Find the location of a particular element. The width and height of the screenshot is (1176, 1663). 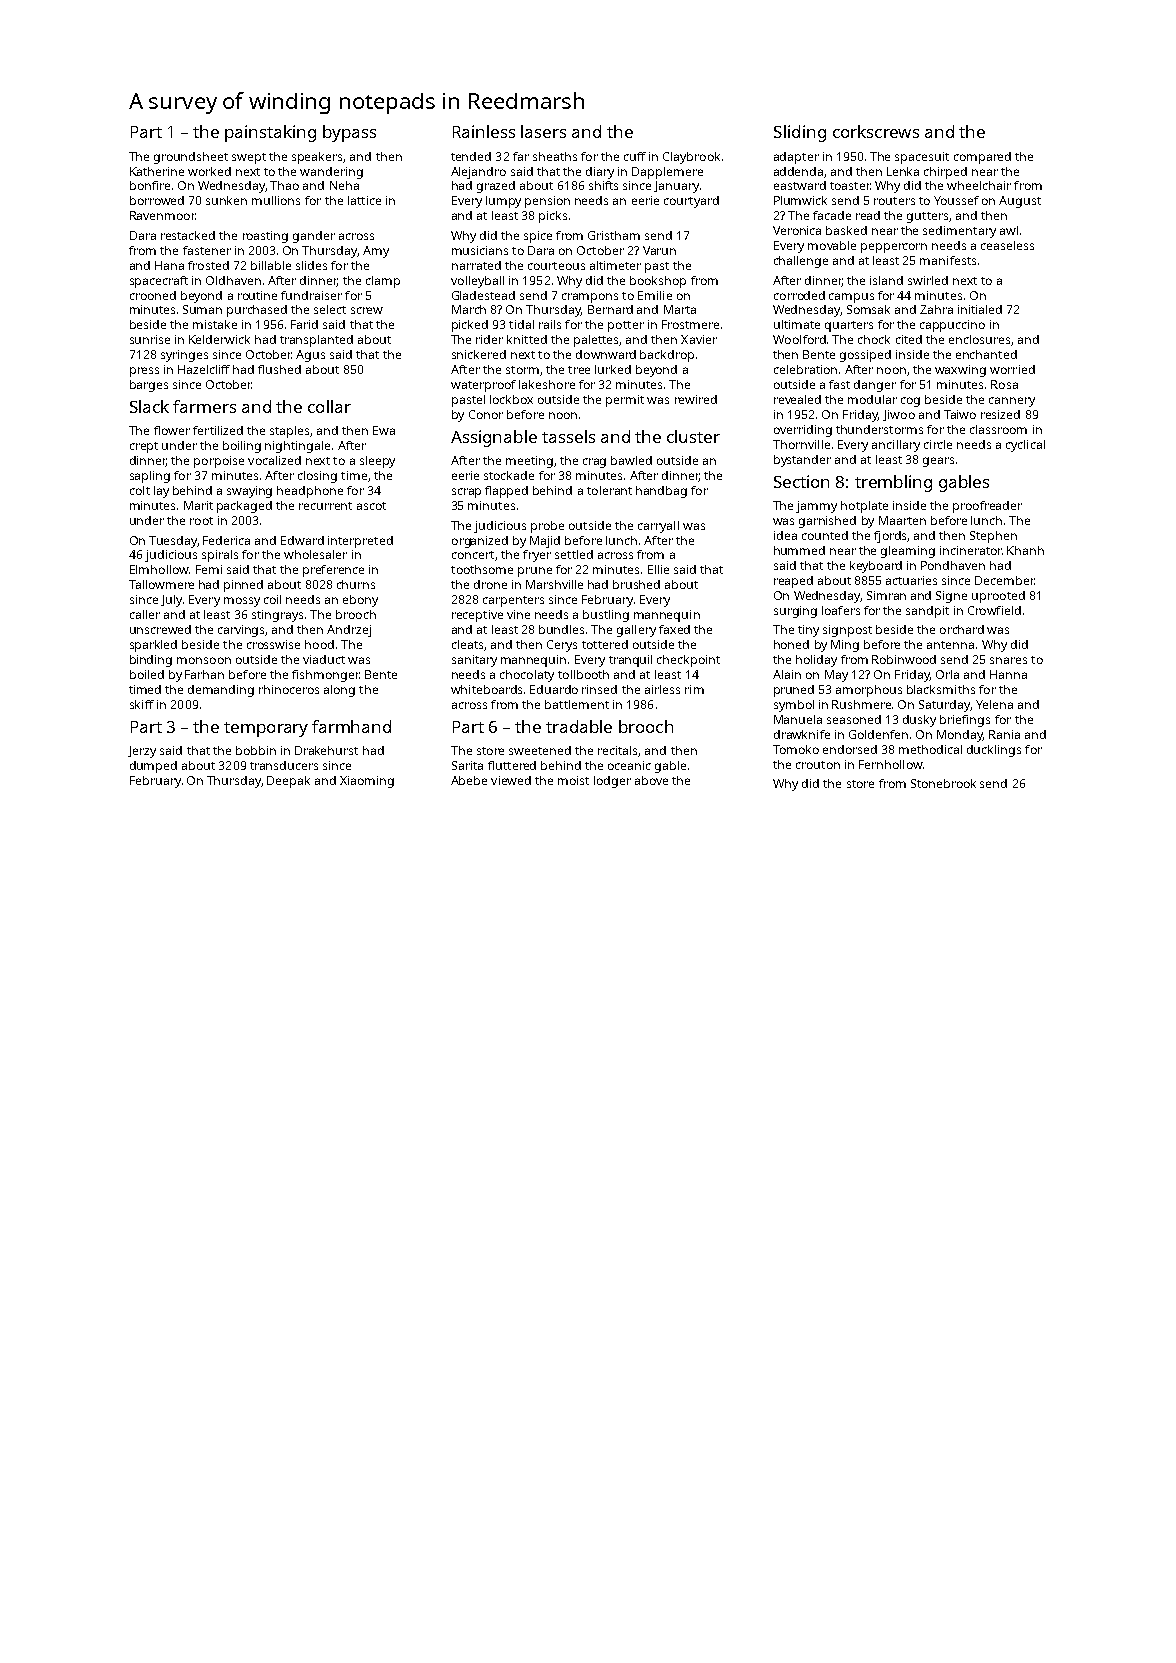

dumped is located at coordinates (153, 767).
